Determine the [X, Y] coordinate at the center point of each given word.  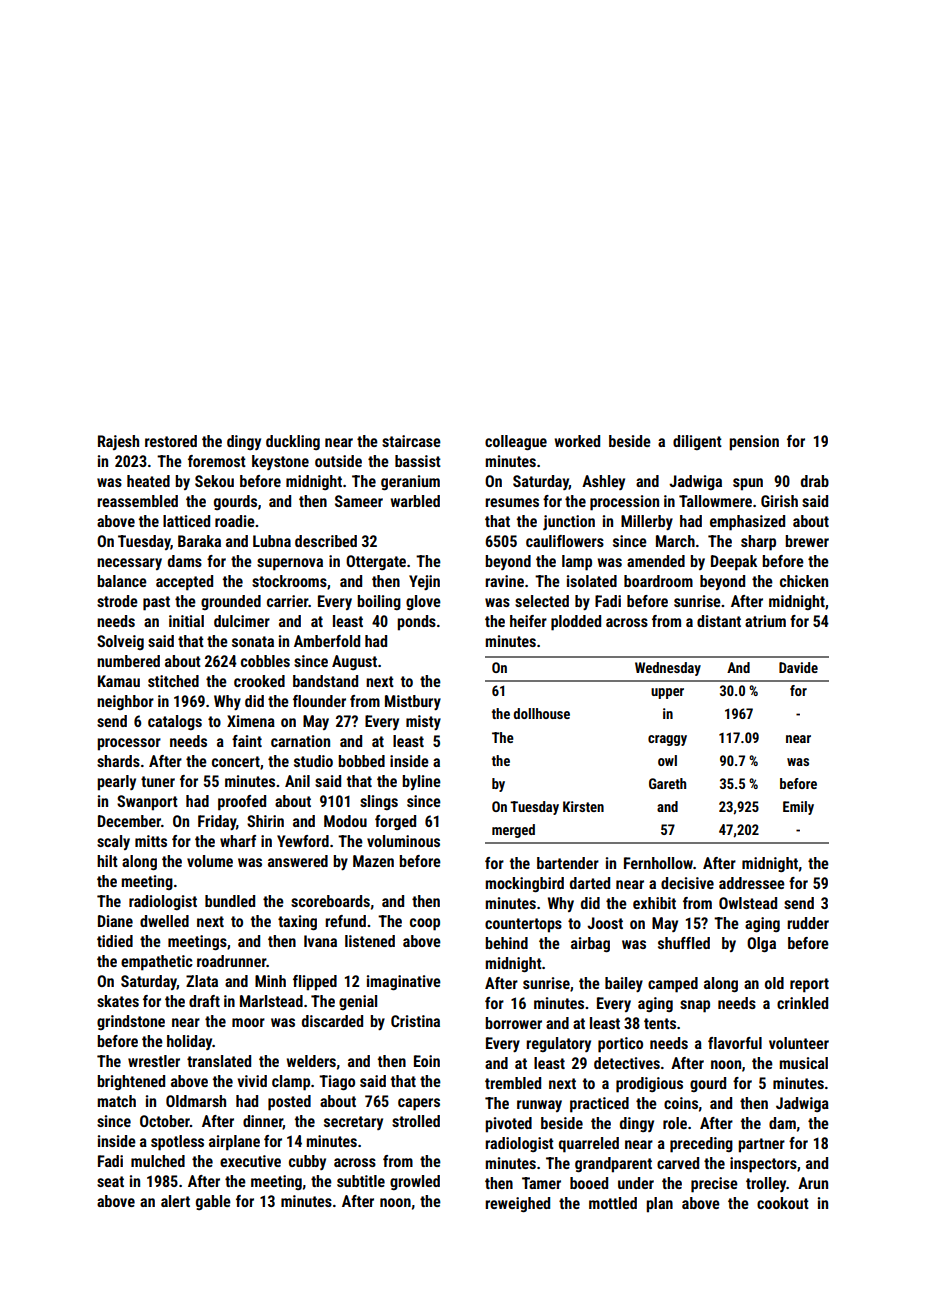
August [354, 662]
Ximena [251, 721]
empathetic [157, 963]
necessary [129, 564]
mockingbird [524, 885]
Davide [798, 667]
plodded [576, 623]
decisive [687, 883]
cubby [307, 1162]
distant [719, 621]
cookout [783, 1203]
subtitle [361, 1181]
